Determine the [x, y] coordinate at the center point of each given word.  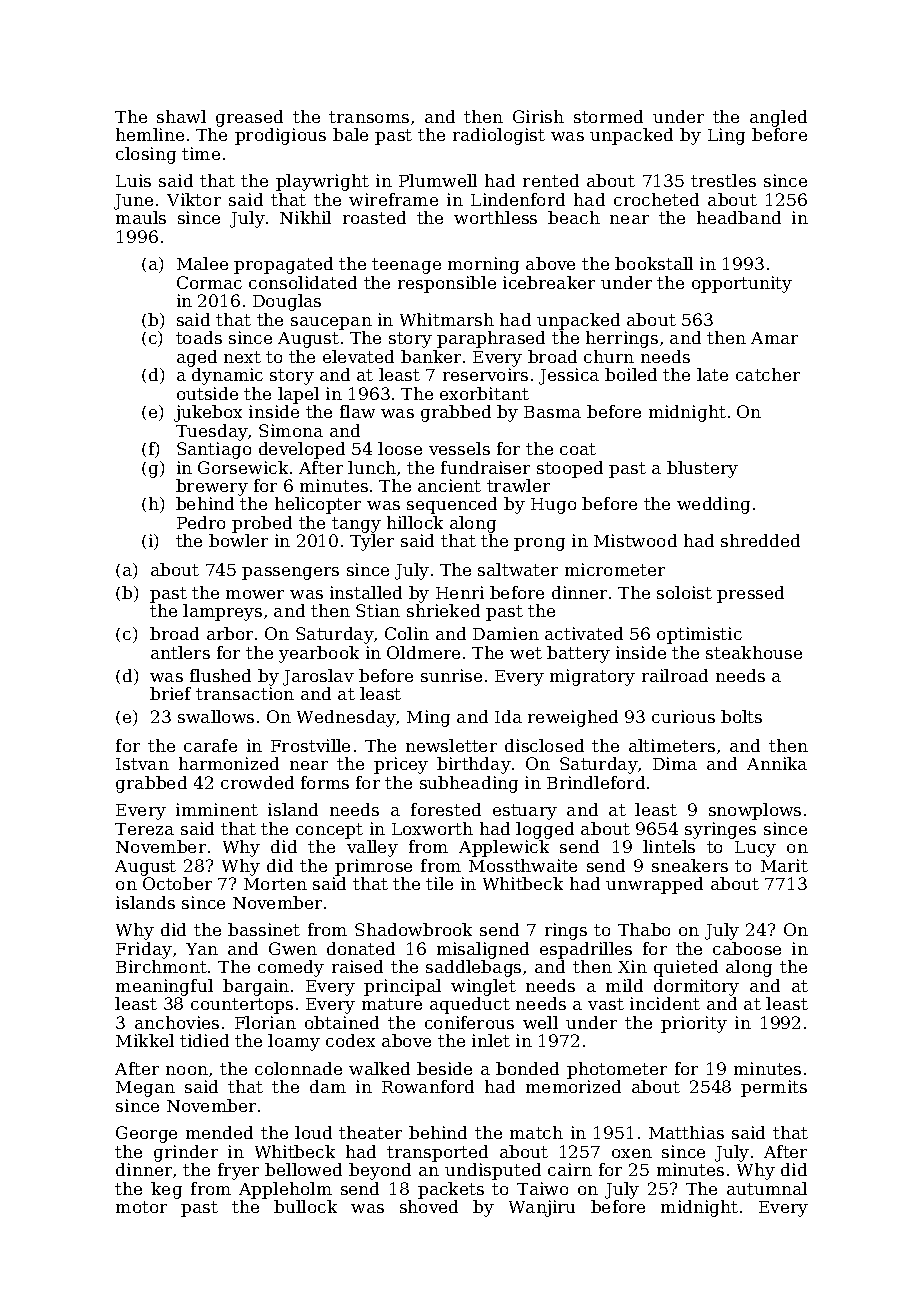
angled [778, 118]
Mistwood [635, 540]
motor [141, 1207]
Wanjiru [542, 1208]
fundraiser [485, 467]
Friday [144, 950]
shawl [181, 116]
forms [325, 782]
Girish [538, 116]
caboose [747, 948]
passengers [290, 573]
